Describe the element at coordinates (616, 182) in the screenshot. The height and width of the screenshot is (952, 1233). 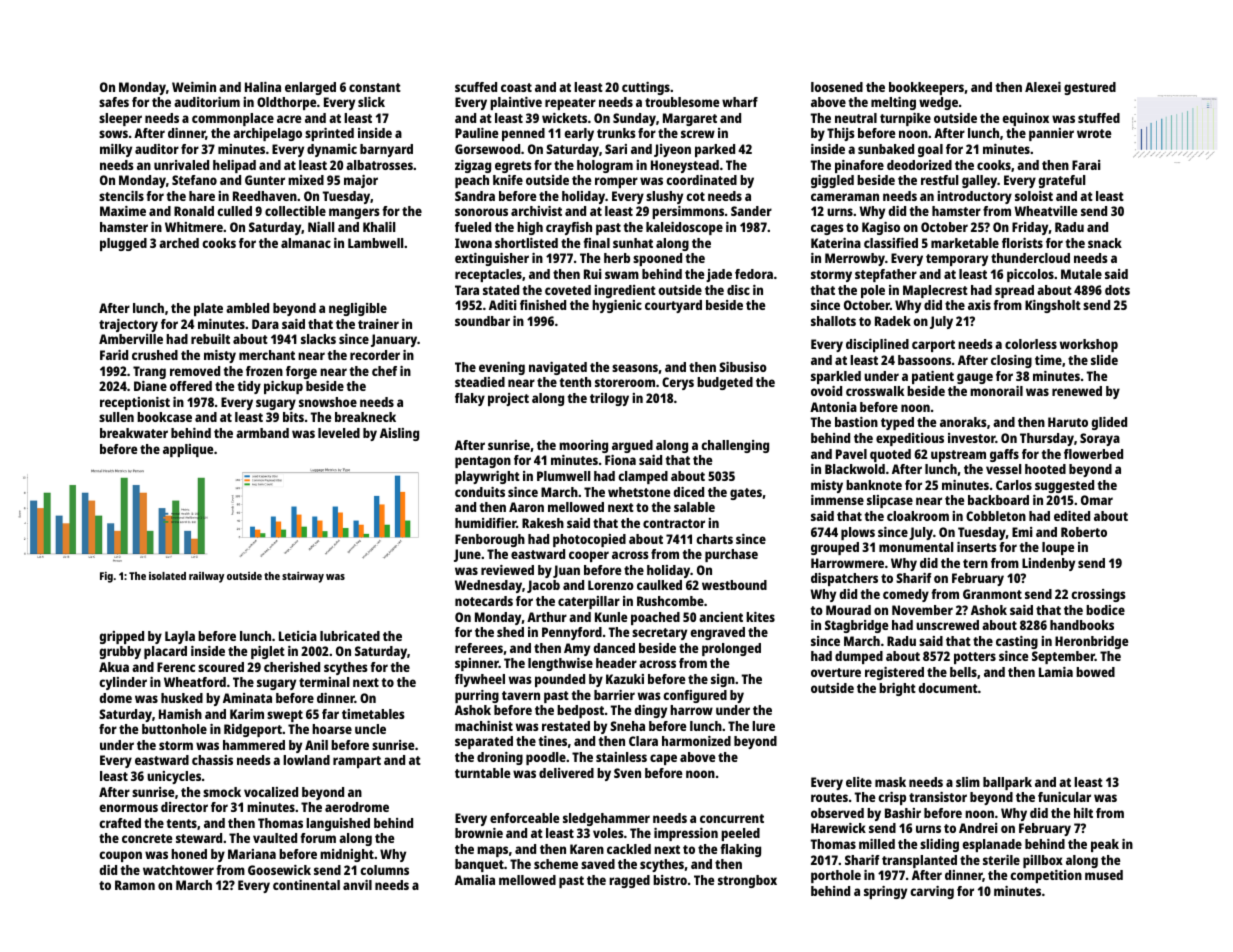
I see `romper` at that location.
